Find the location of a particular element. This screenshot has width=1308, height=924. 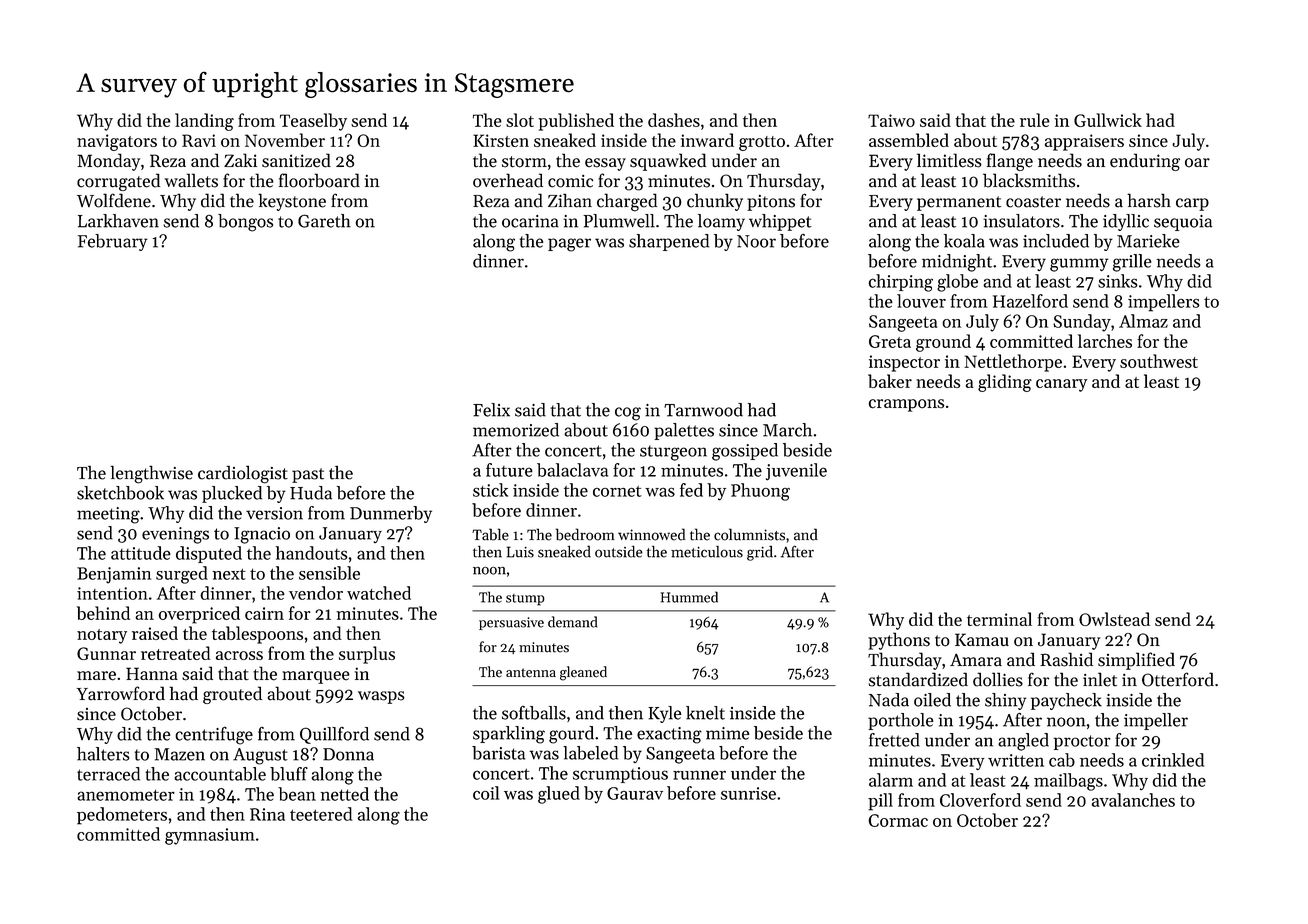

canary is located at coordinates (1061, 385).
